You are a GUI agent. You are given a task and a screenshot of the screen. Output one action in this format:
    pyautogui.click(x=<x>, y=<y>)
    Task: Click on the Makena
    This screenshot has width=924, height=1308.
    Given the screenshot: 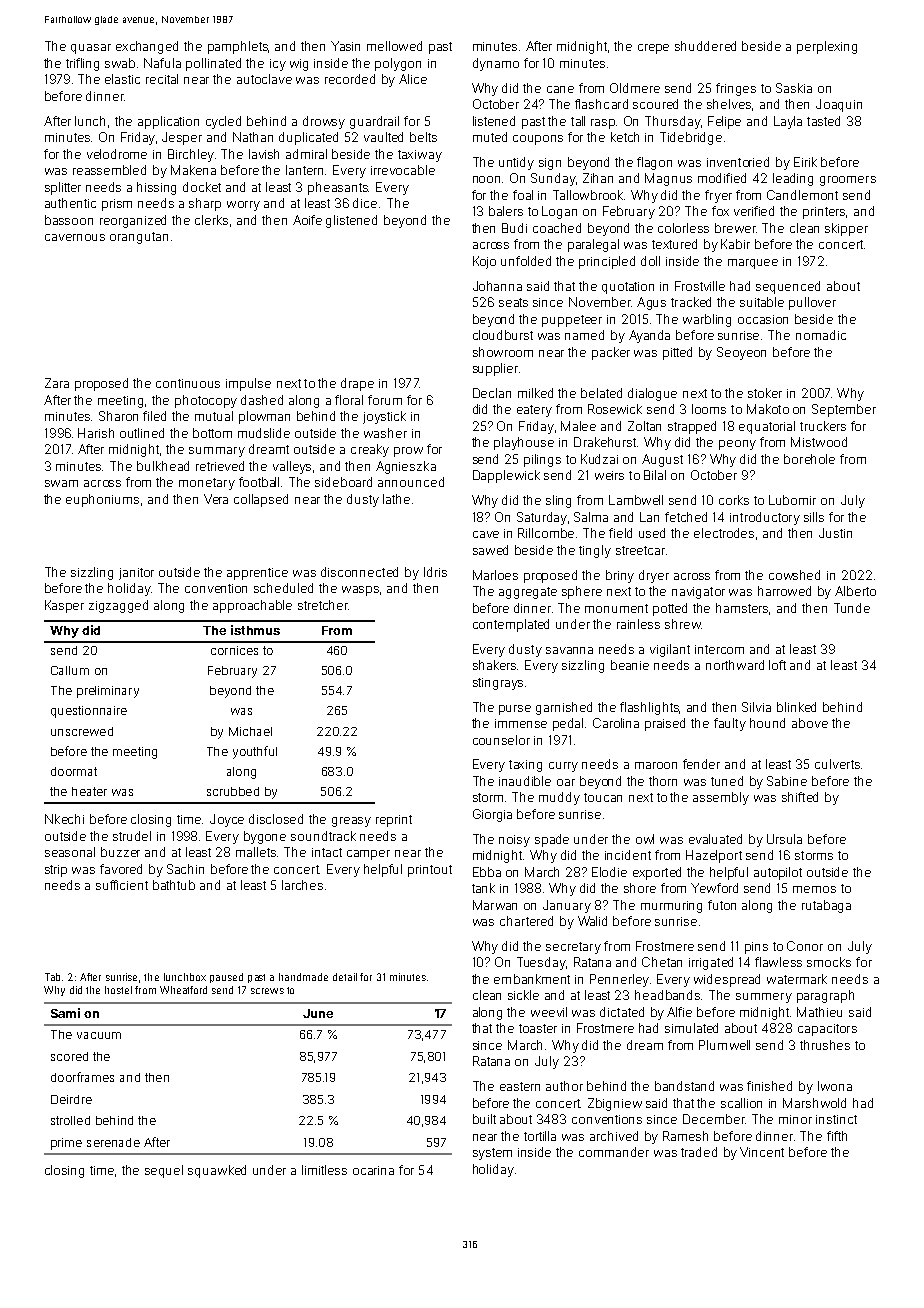 What is the action you would take?
    pyautogui.click(x=193, y=170)
